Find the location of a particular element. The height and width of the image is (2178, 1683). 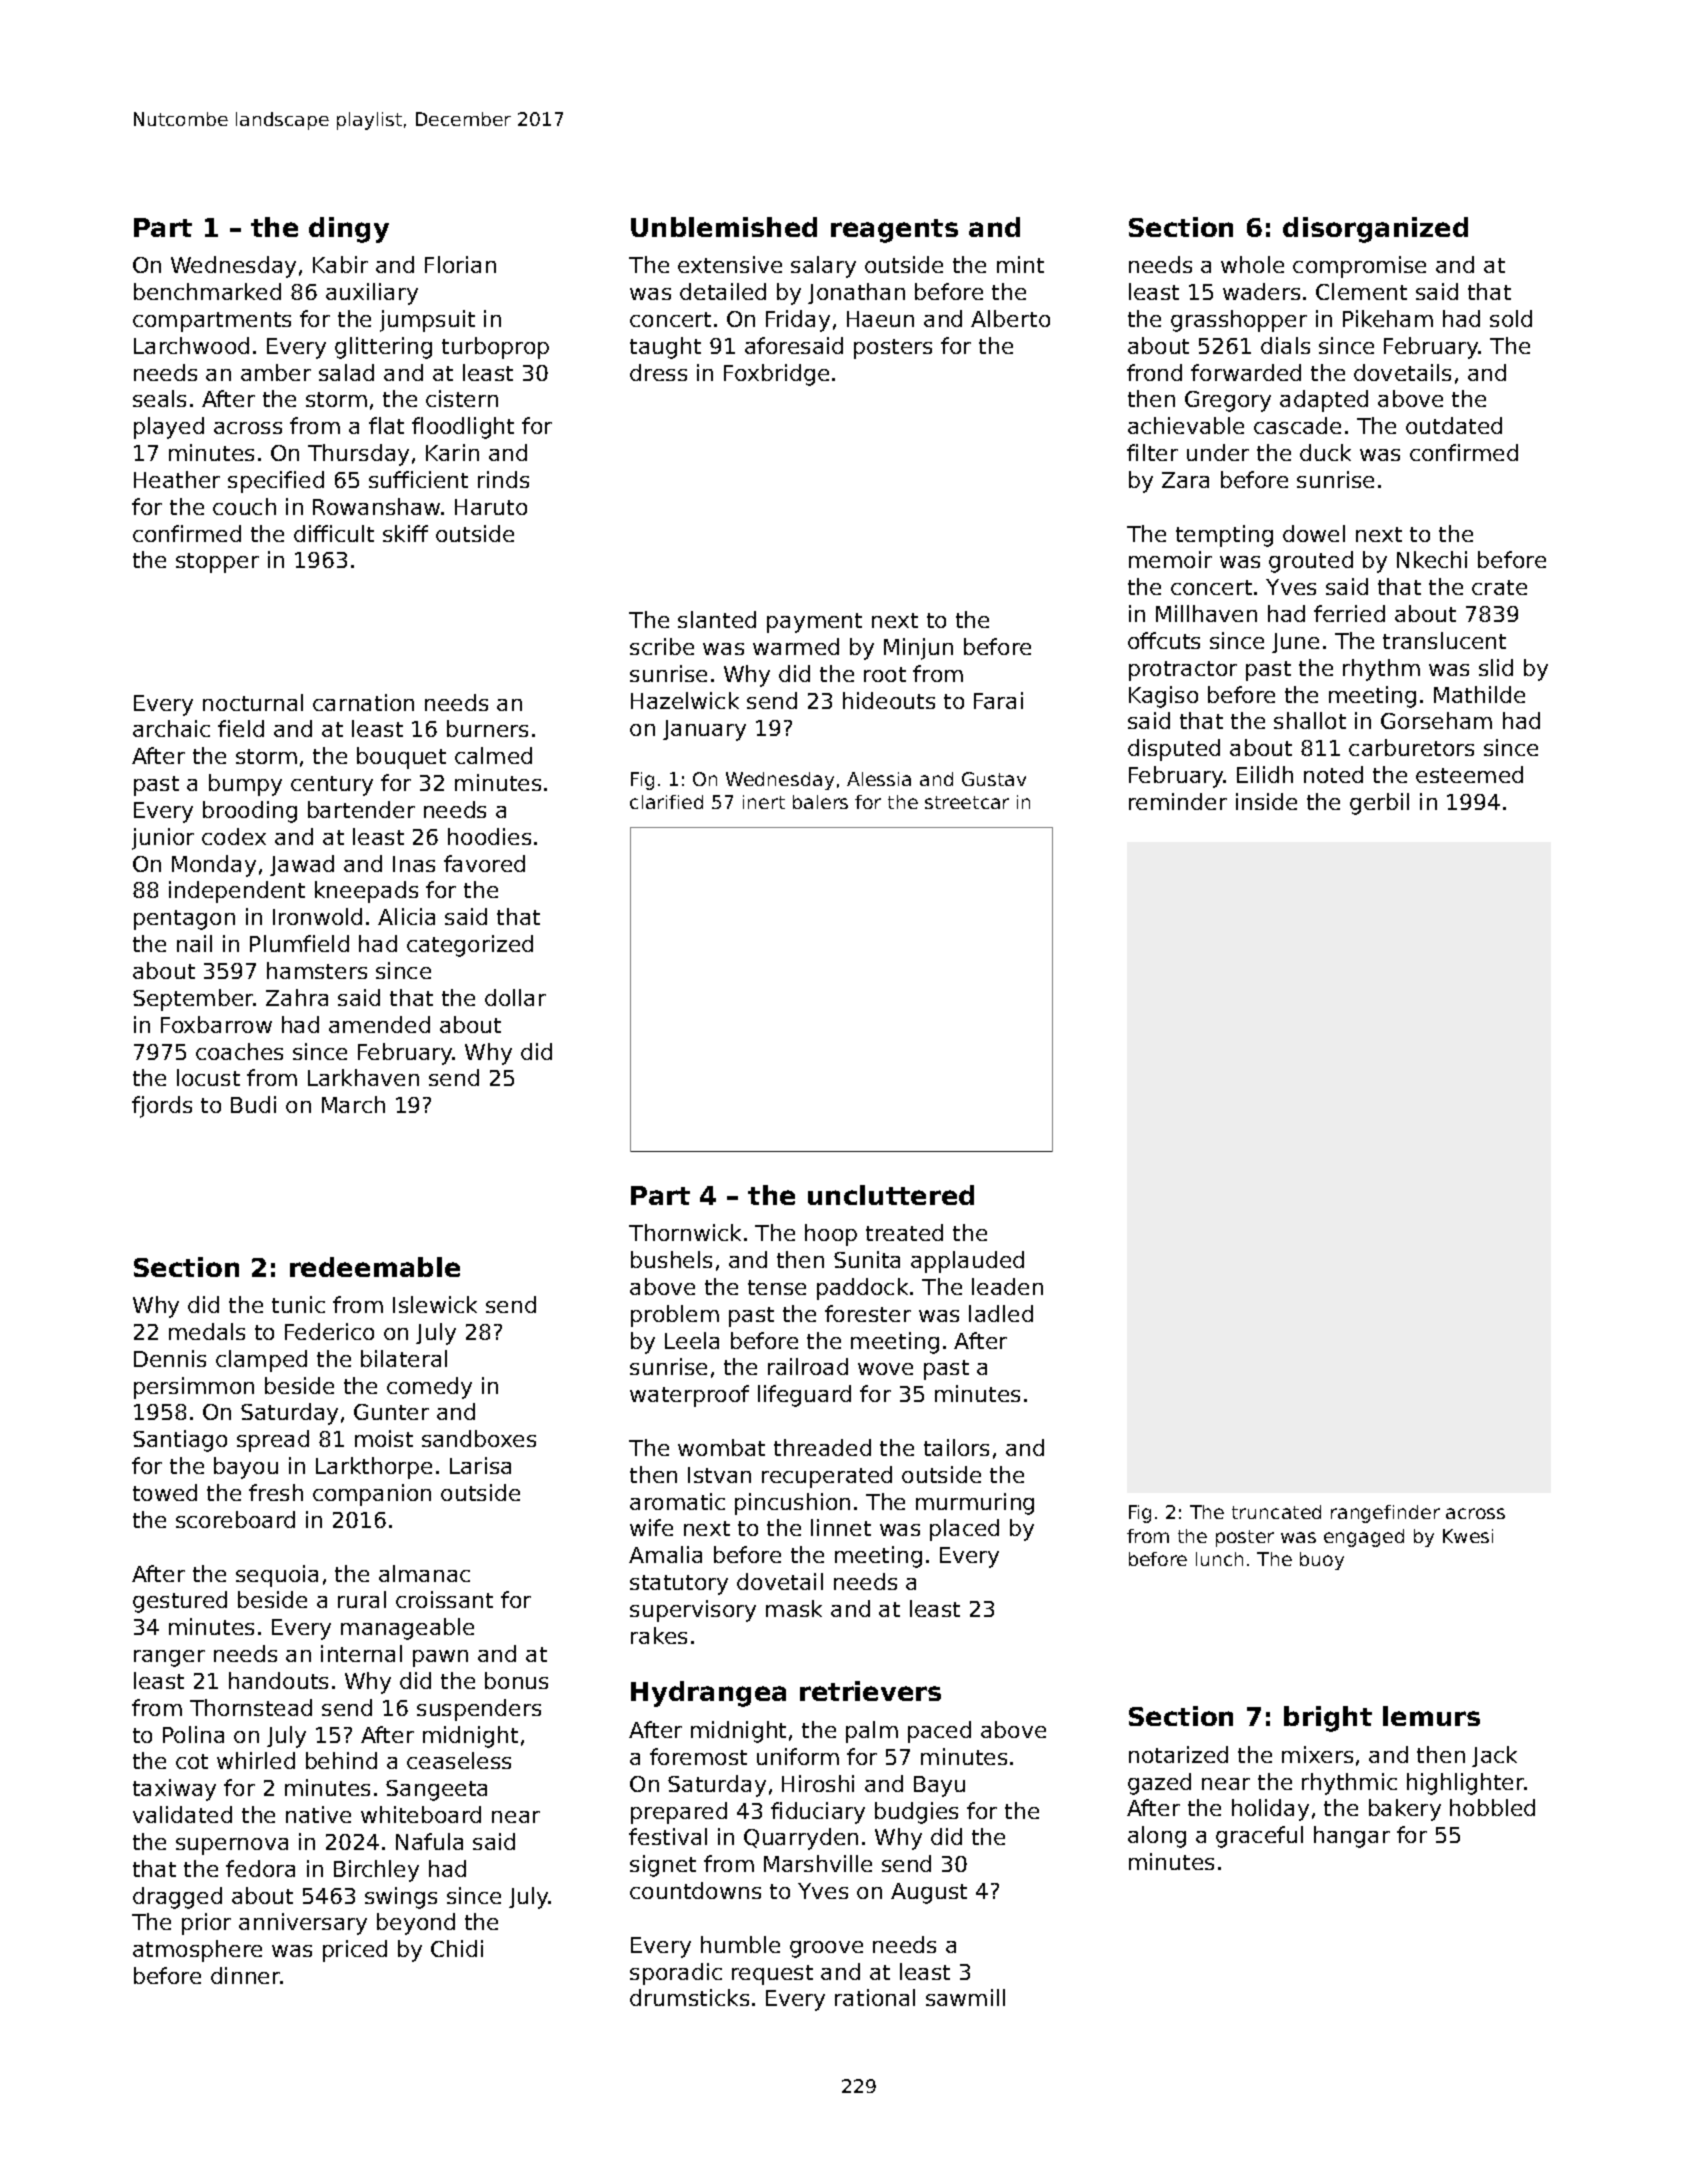

threaded is located at coordinates (822, 1447).
